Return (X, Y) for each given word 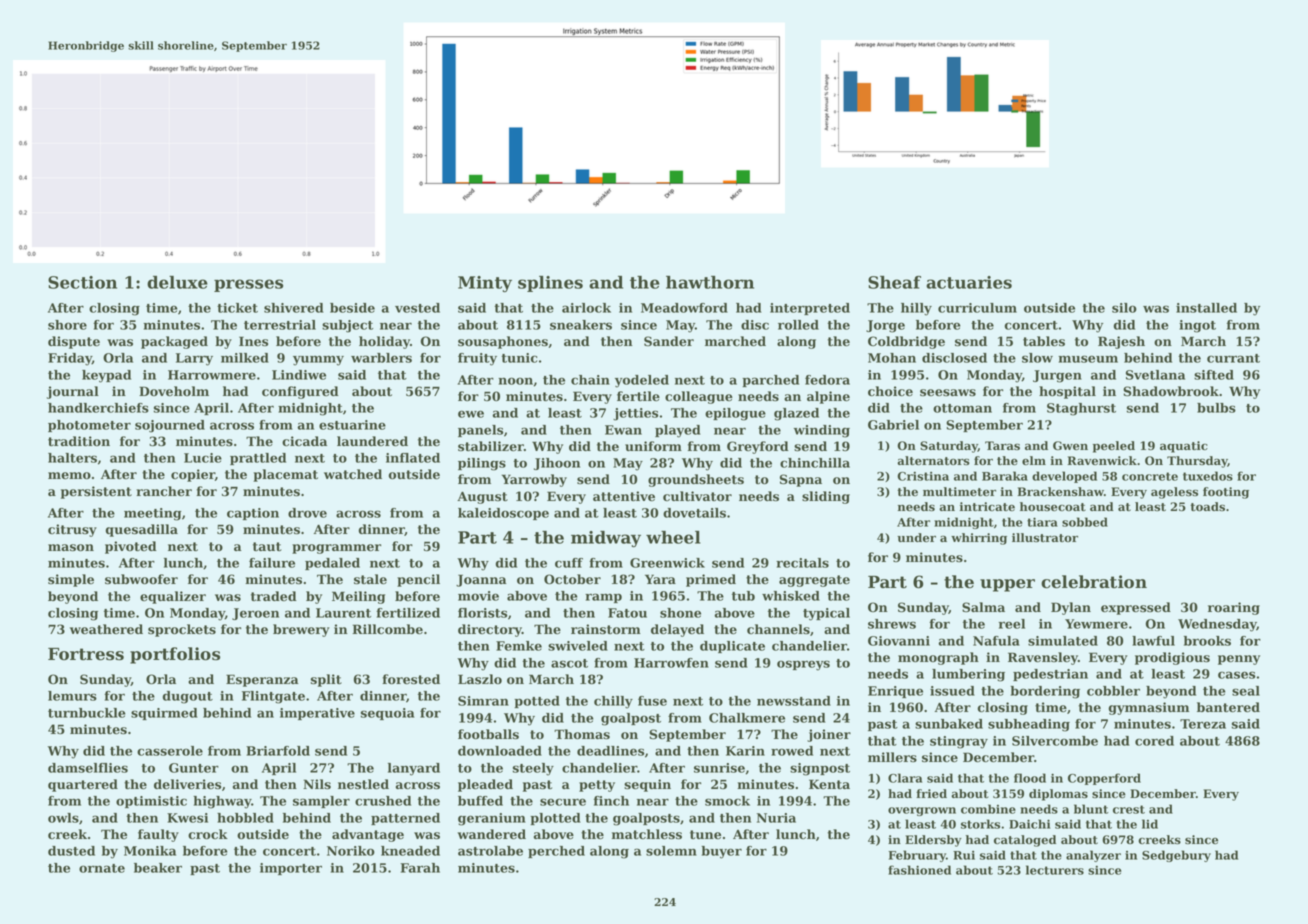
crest (1129, 809)
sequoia (388, 714)
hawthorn (710, 282)
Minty (485, 284)
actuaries (969, 282)
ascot (569, 663)
